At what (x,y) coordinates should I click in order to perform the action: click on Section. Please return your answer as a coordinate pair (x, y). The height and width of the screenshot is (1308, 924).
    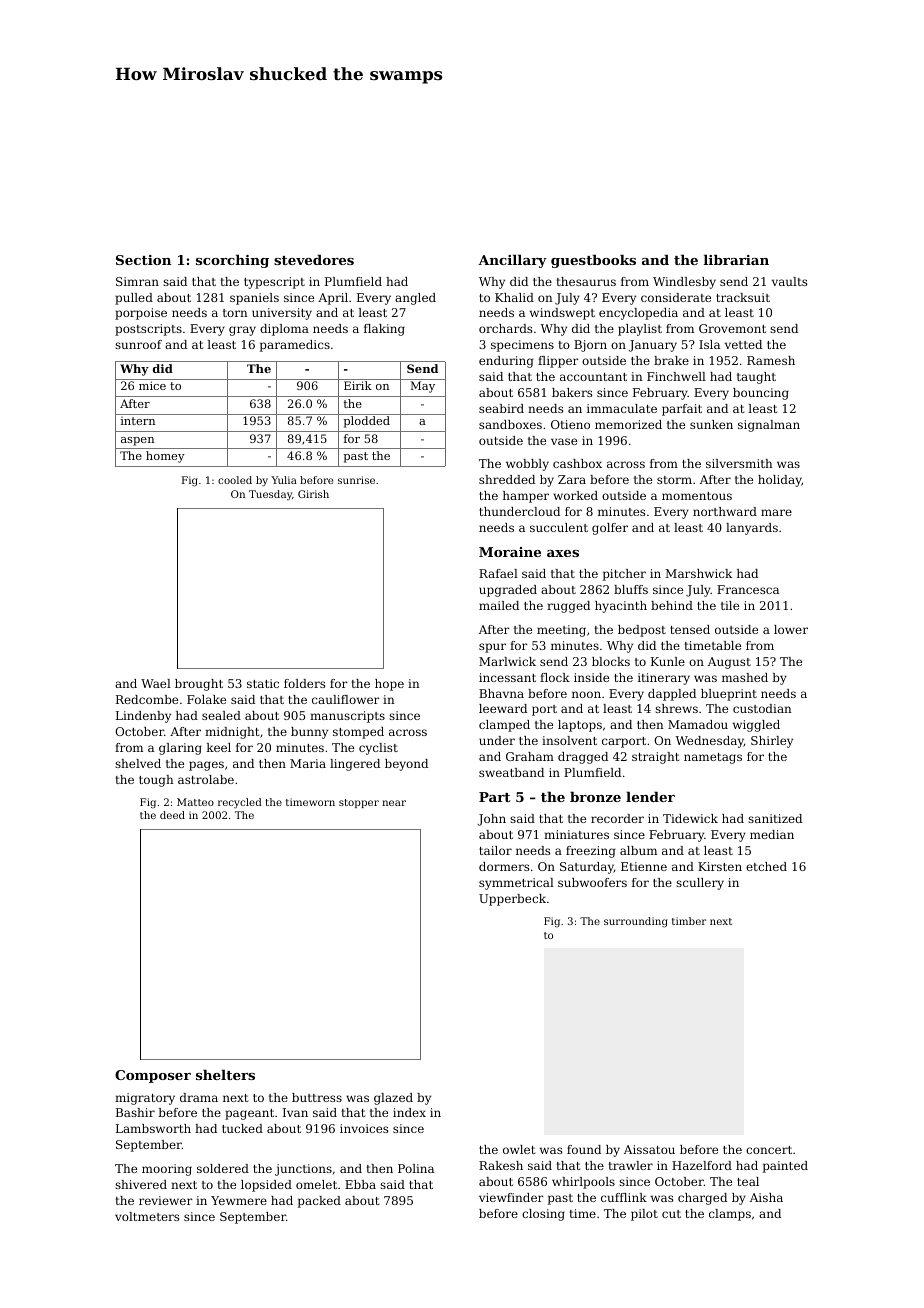
    Looking at the image, I should click on (143, 260).
